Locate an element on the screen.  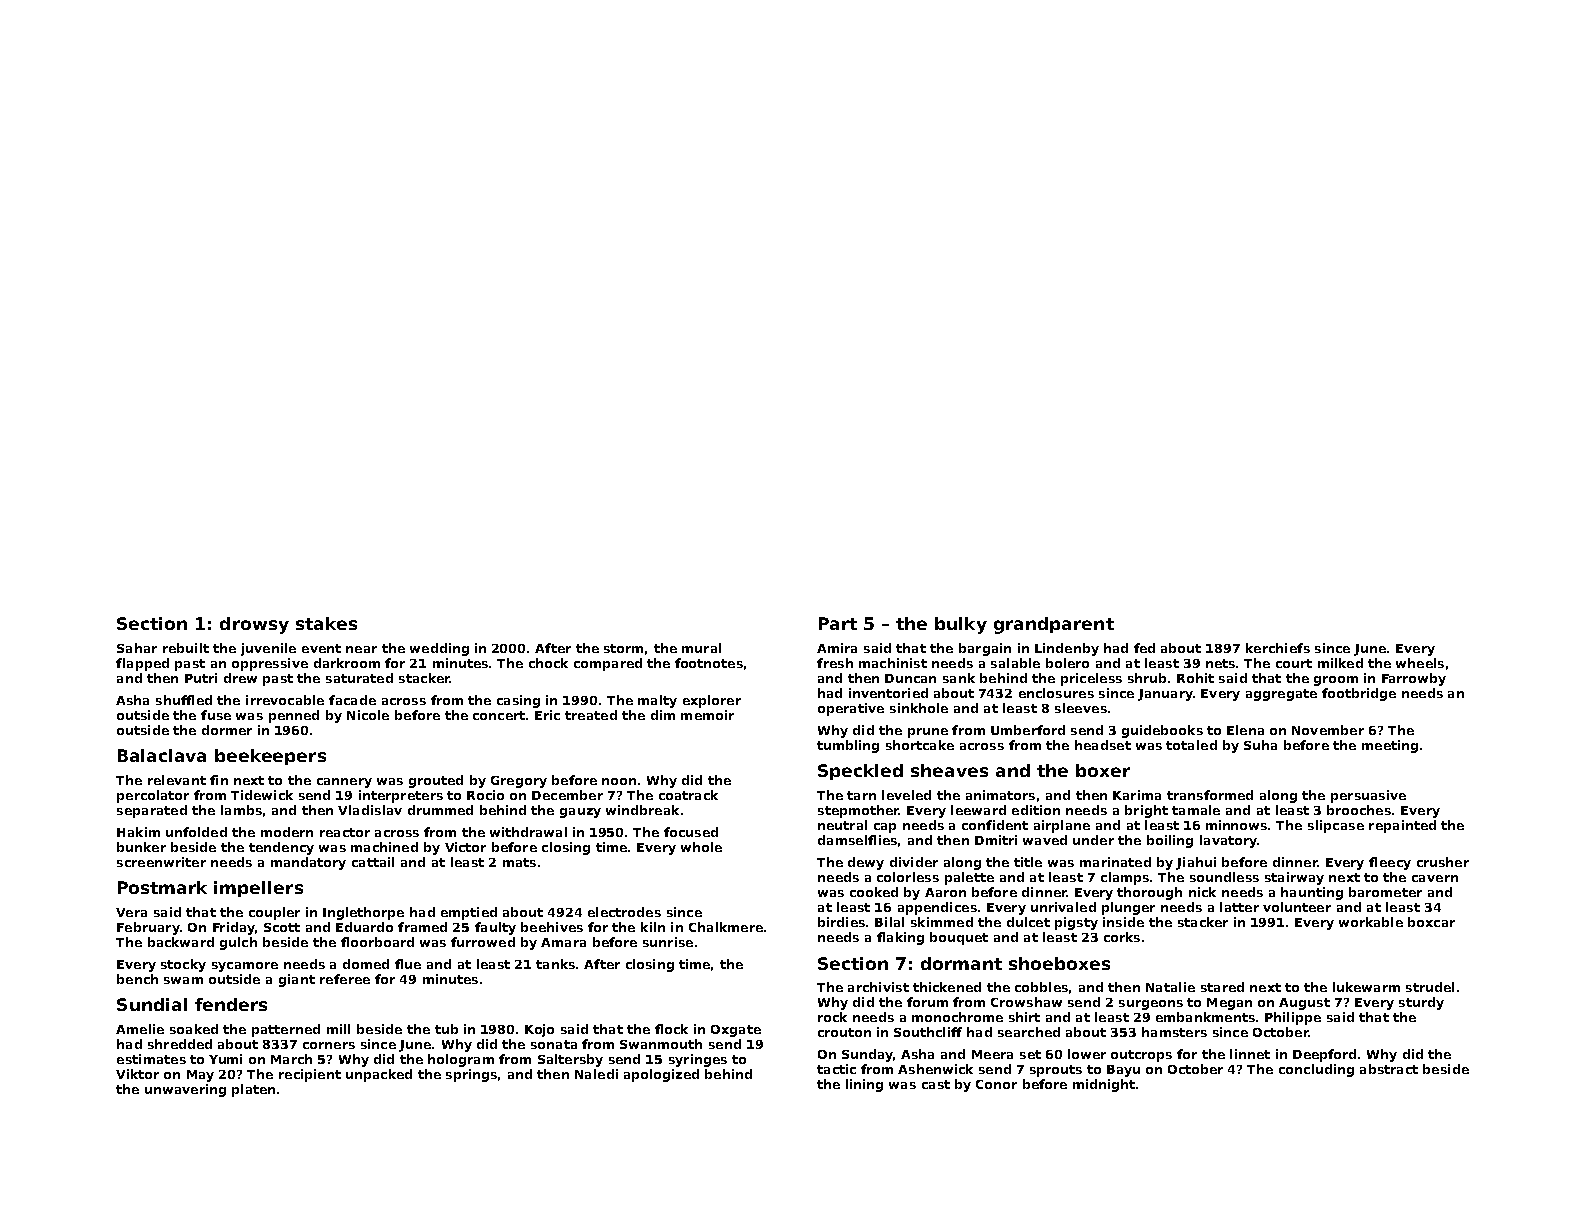
drew is located at coordinates (240, 678).
